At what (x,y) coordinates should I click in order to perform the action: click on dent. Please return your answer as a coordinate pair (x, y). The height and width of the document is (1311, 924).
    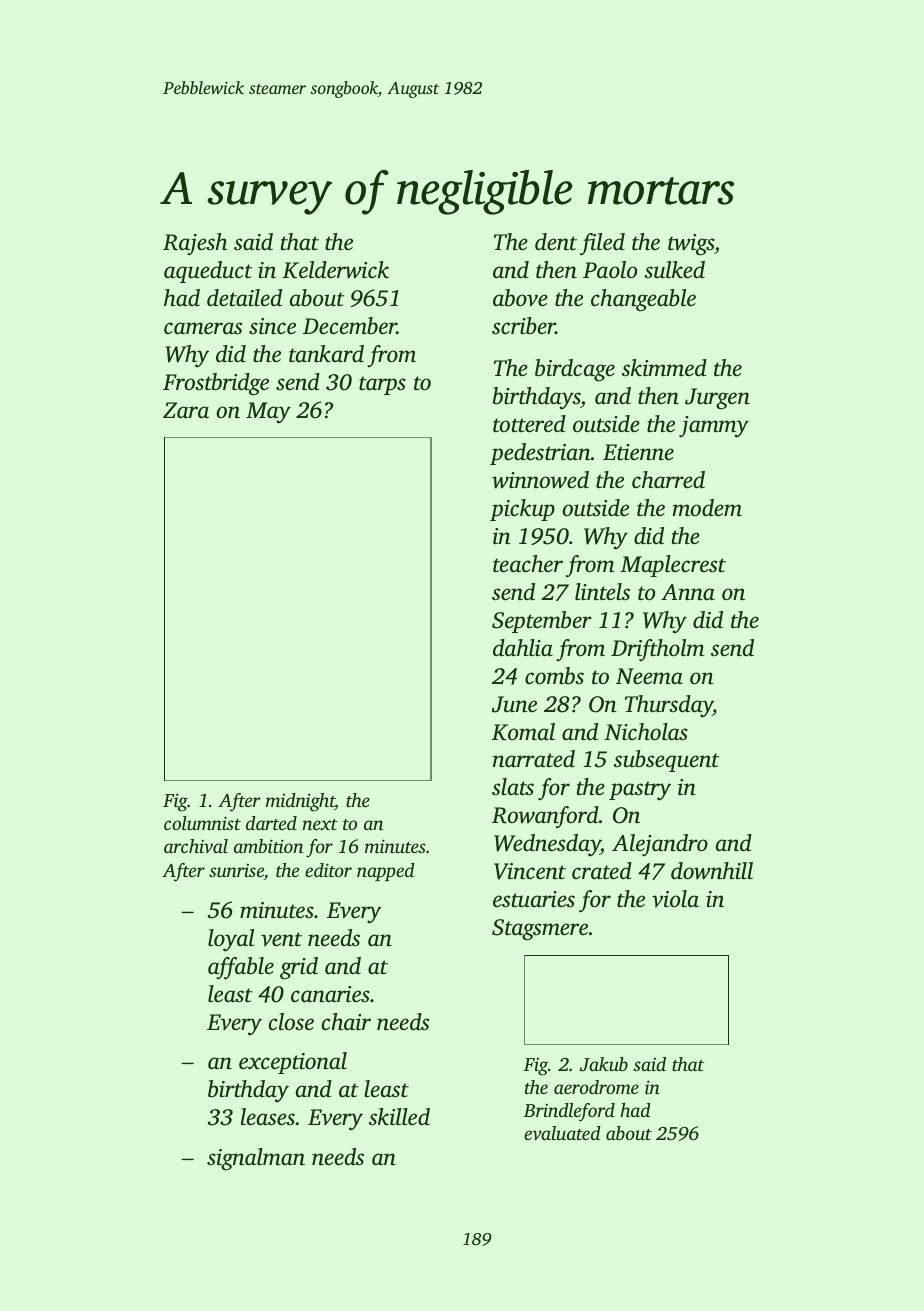
    Looking at the image, I should click on (556, 242).
